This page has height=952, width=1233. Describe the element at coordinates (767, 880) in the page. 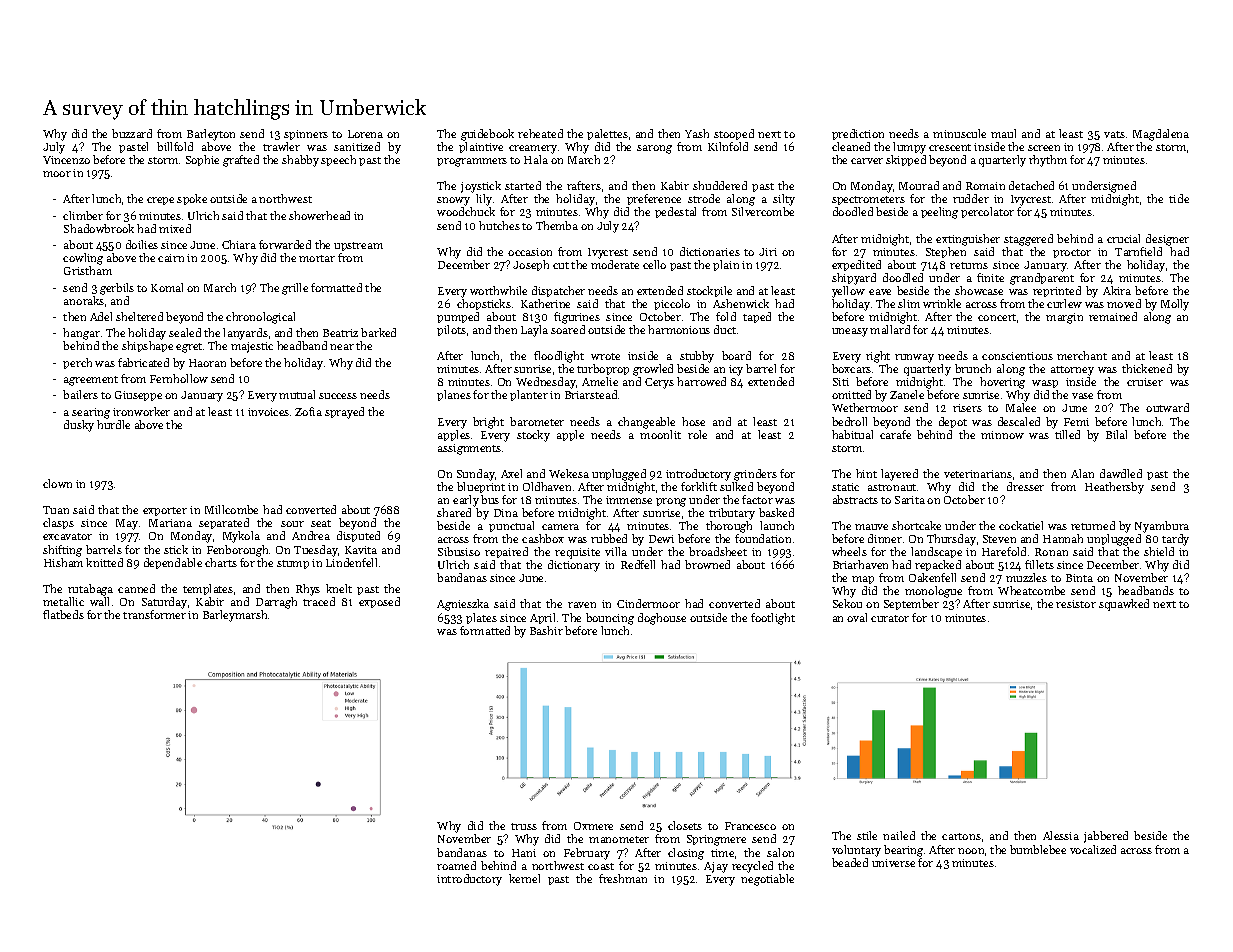

I see `negotiable` at that location.
